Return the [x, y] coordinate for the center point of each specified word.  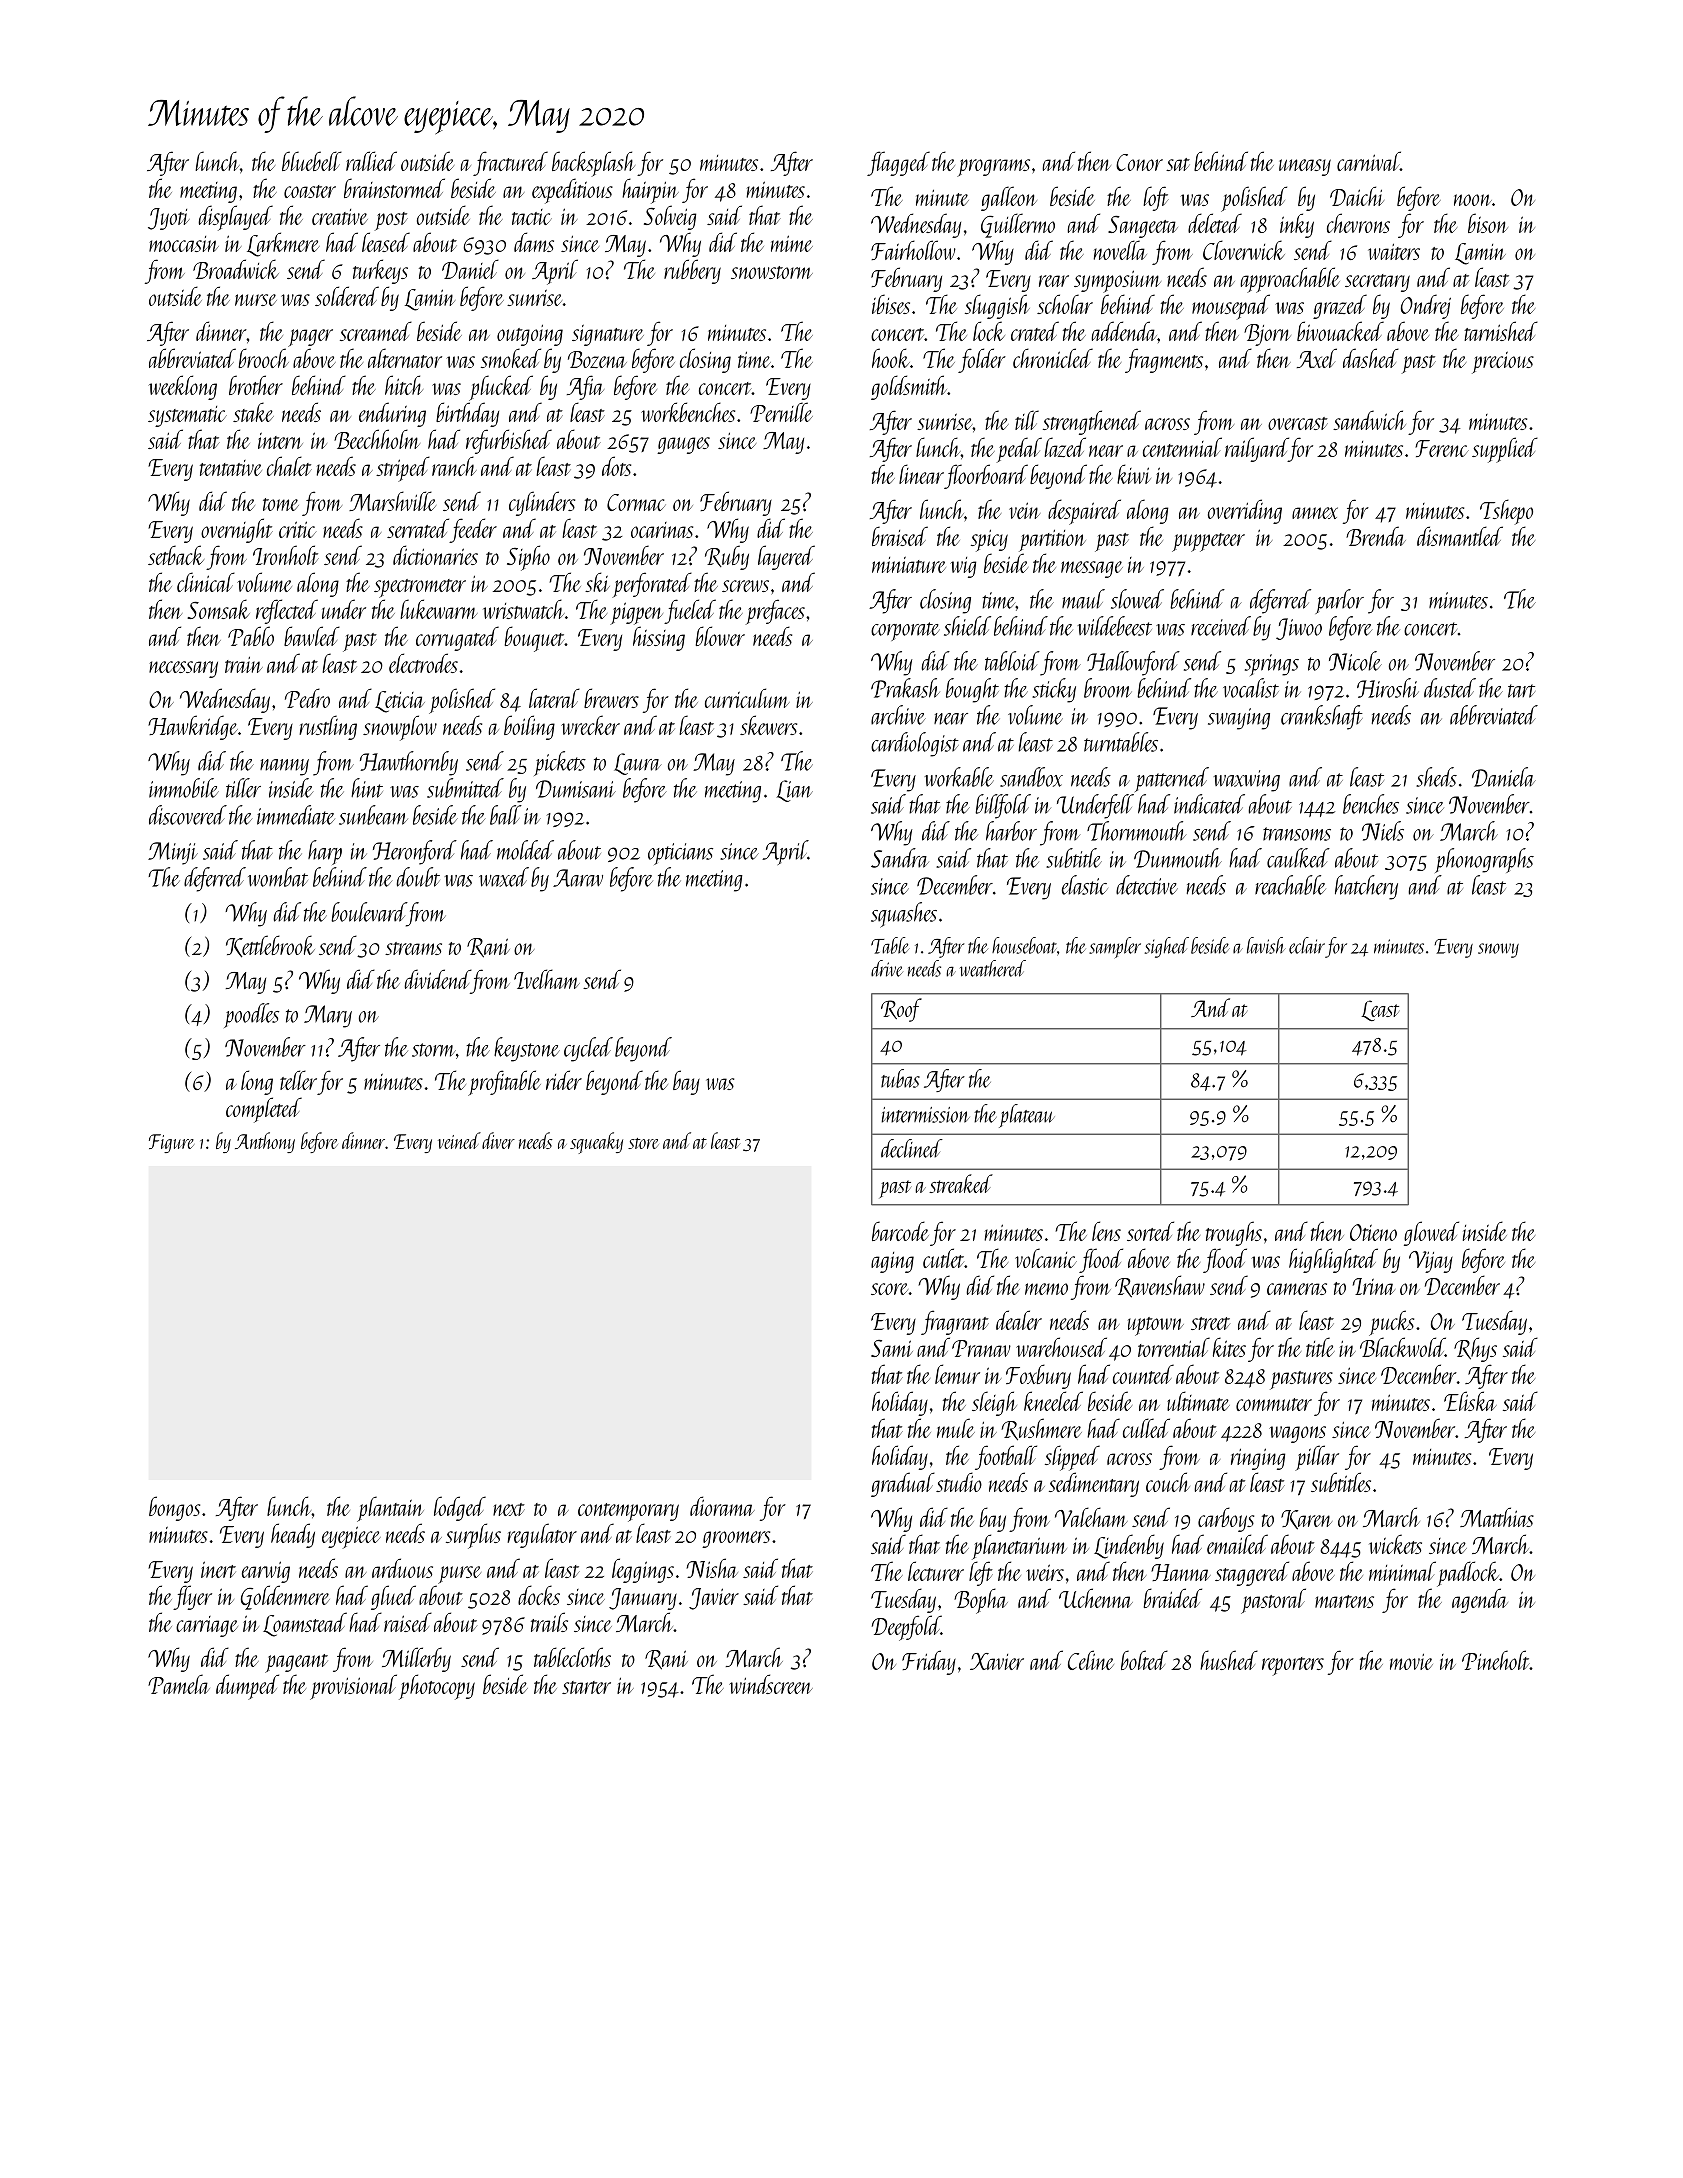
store [643, 1143]
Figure [171, 1143]
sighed [1167, 947]
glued [393, 1597]
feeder [473, 530]
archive [898, 715]
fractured [510, 163]
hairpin [650, 191]
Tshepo [1506, 512]
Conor [1139, 162]
